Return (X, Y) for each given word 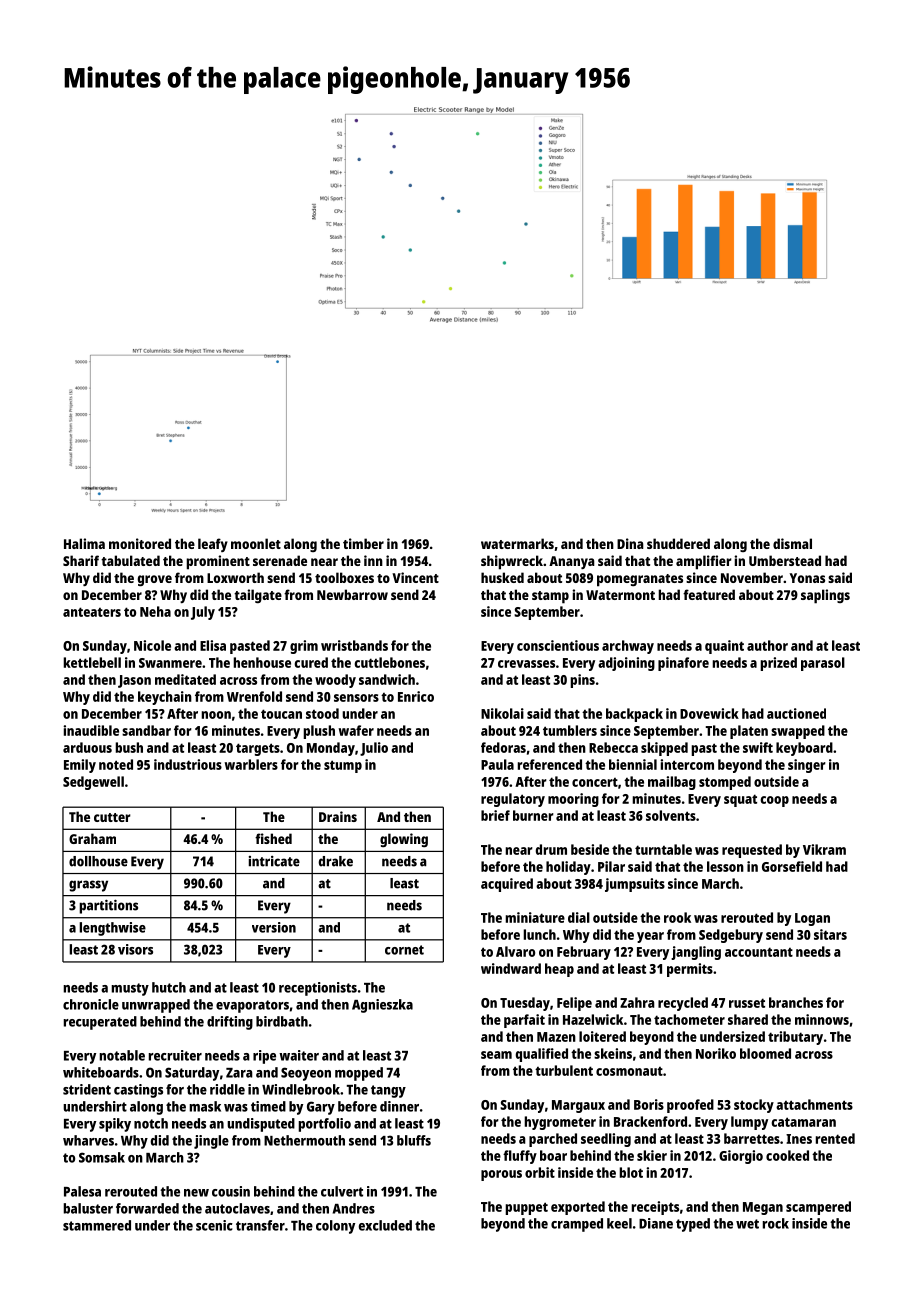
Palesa (82, 1191)
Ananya (572, 562)
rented (835, 1138)
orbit (540, 1172)
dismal (792, 543)
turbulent (564, 1070)
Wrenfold (254, 696)
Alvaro (515, 951)
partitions (108, 906)
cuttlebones (389, 662)
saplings (825, 596)
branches (796, 1002)
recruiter (175, 1055)
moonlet (256, 543)
